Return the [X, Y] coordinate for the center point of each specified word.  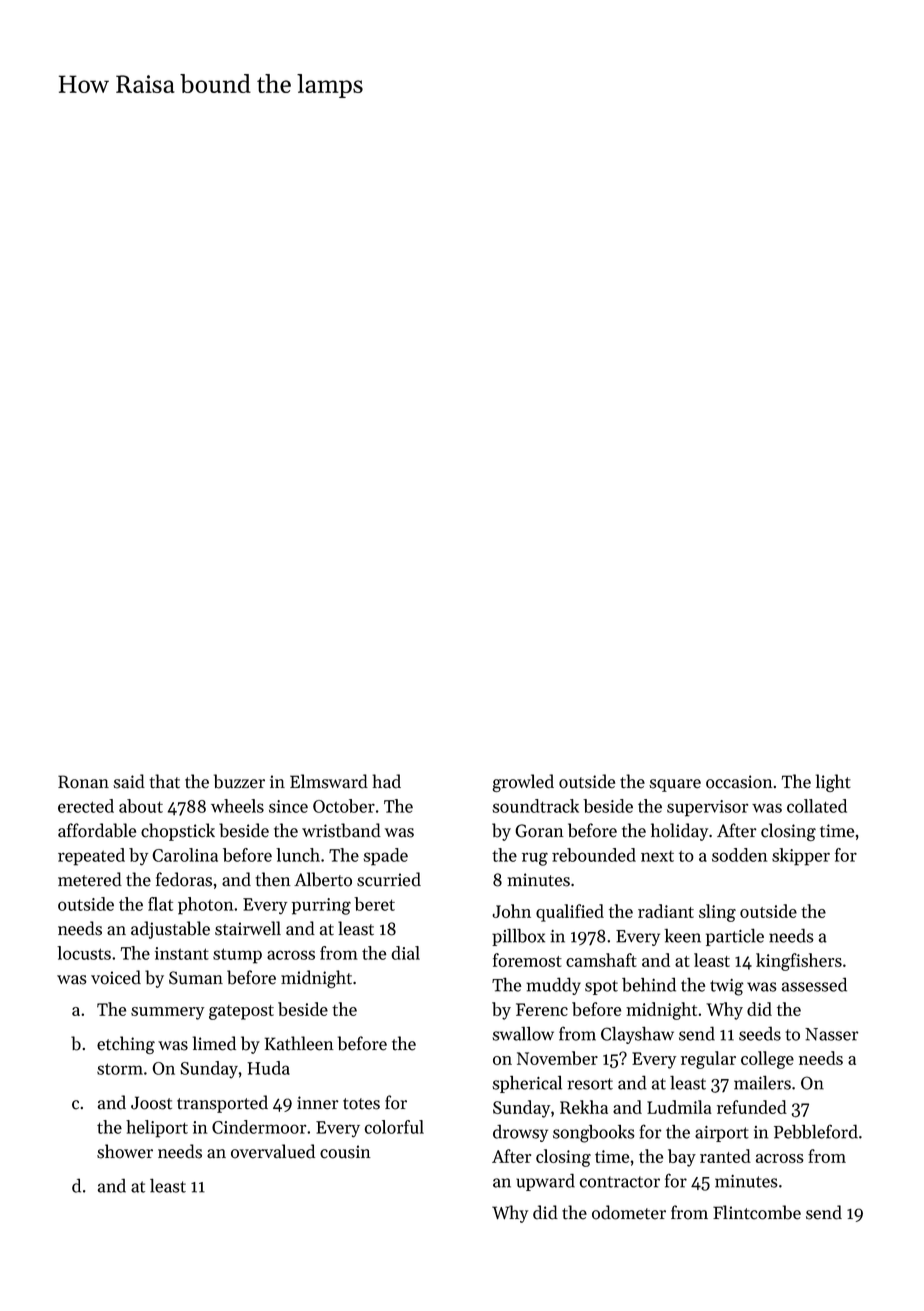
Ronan [83, 782]
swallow [523, 1033]
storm [120, 1069]
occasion [739, 782]
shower [125, 1151]
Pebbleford [816, 1131]
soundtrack [535, 806]
